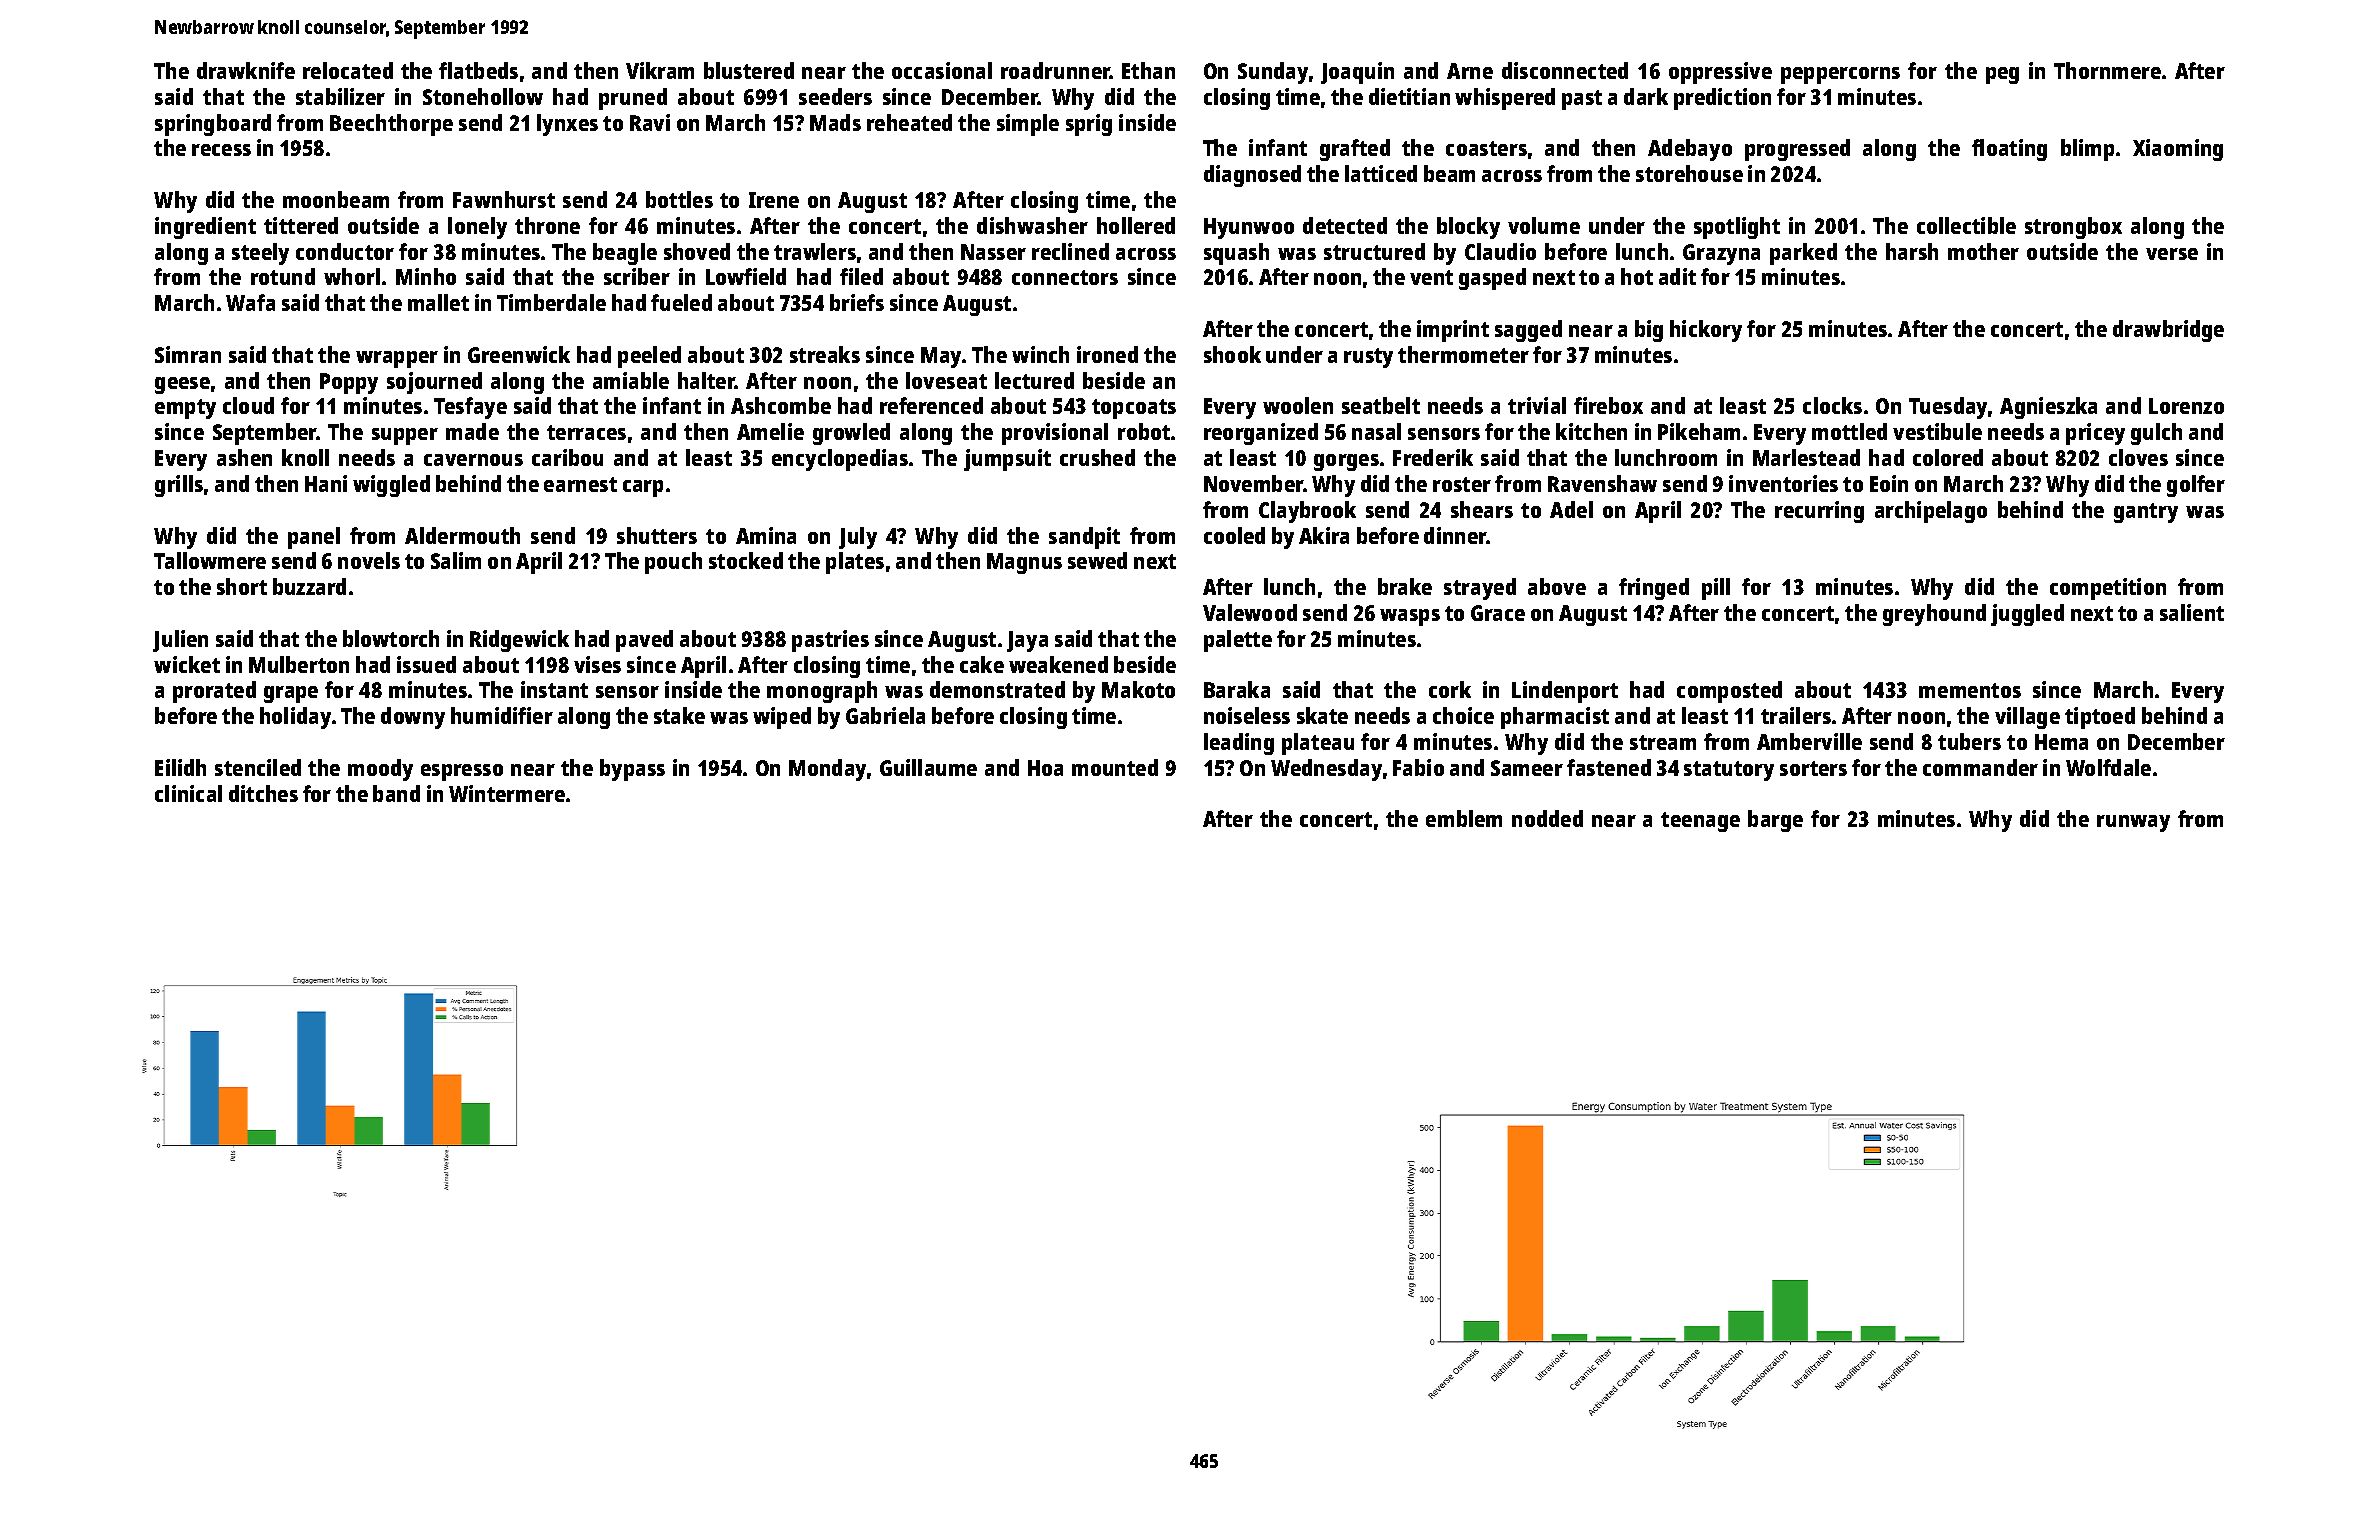 This page has width=2380, height=1540. What do you see at coordinates (295, 718) in the page?
I see `holiday` at bounding box center [295, 718].
